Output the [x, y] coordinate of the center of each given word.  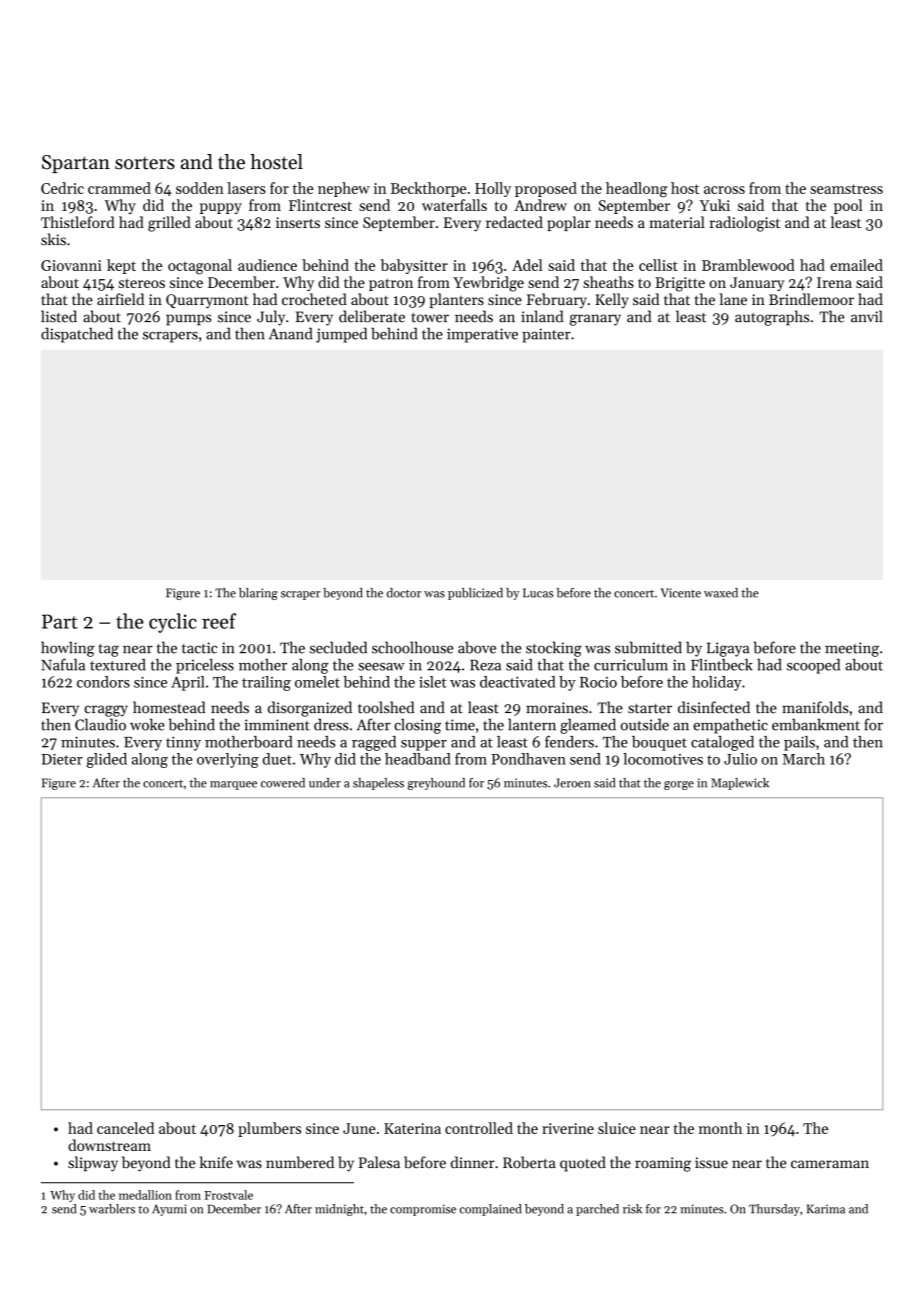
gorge [679, 785]
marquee [233, 785]
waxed [721, 593]
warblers [112, 1209]
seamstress [846, 189]
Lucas [538, 593]
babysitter [414, 266]
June [359, 1128]
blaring [258, 594]
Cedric [62, 188]
